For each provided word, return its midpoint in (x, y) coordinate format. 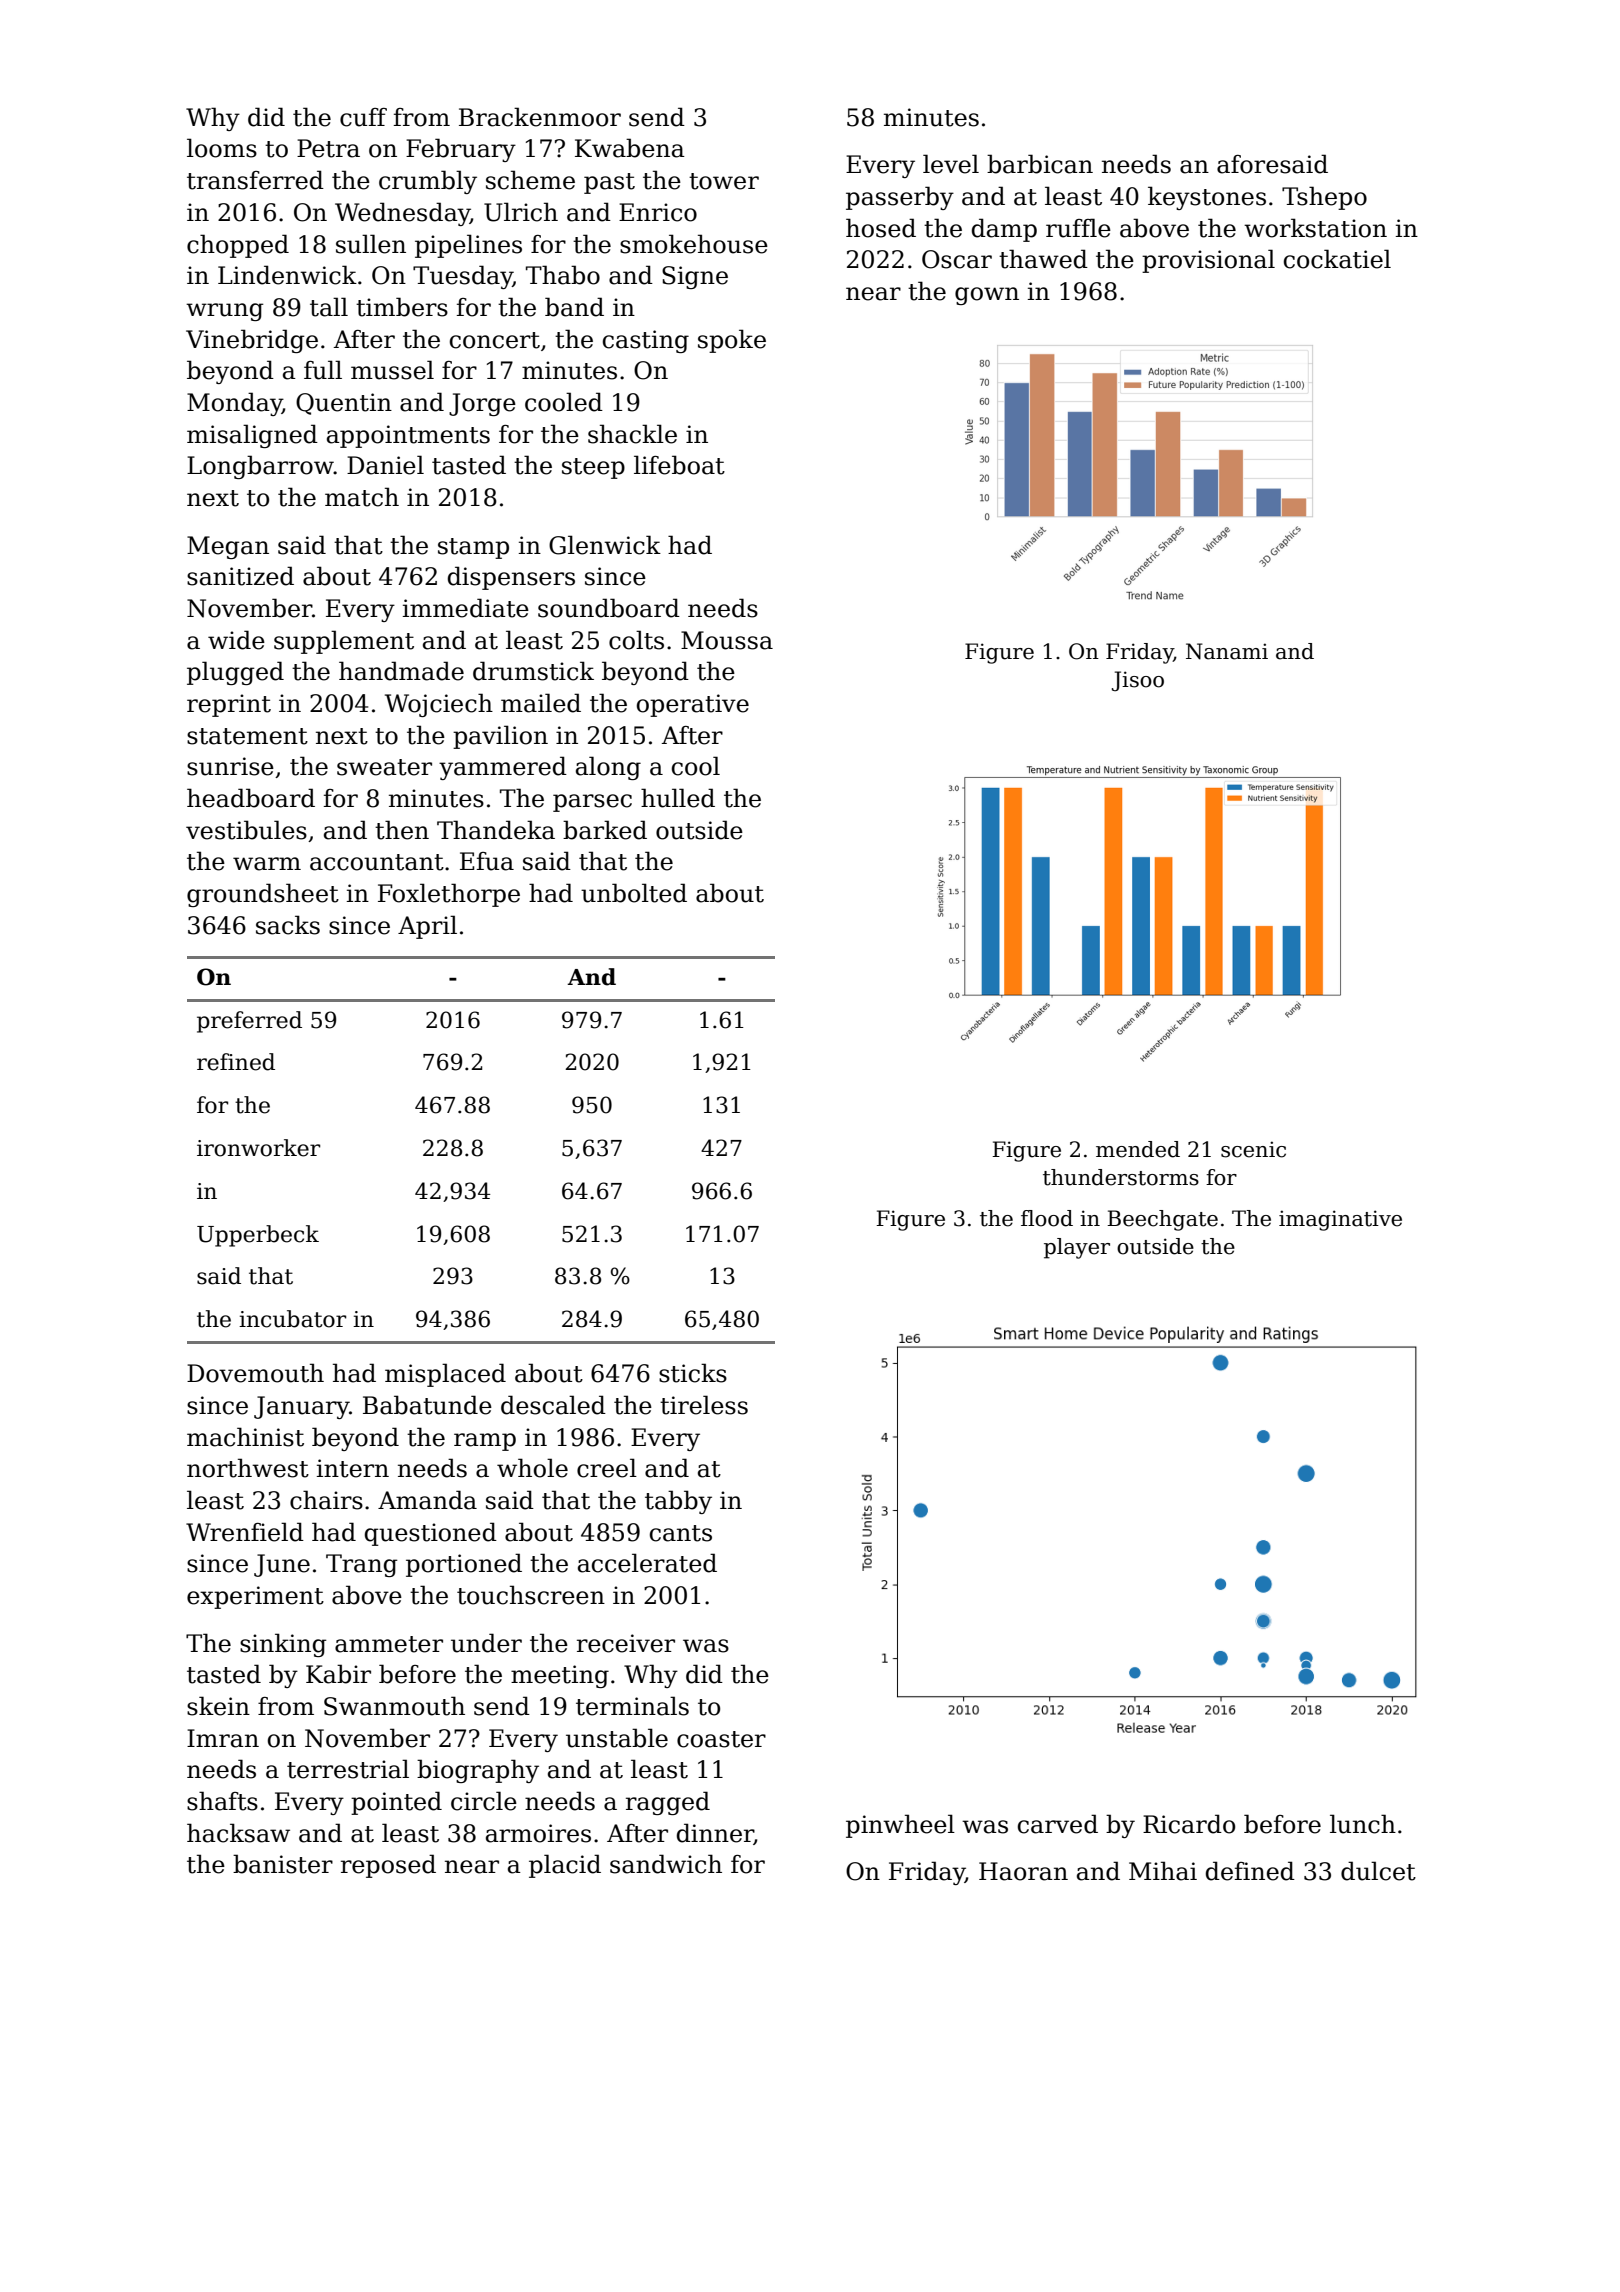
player (1077, 1248)
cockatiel (1337, 259)
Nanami (1227, 651)
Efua (487, 861)
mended (1138, 1149)
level (951, 164)
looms (222, 148)
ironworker (258, 1148)
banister (283, 1864)
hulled (678, 798)
